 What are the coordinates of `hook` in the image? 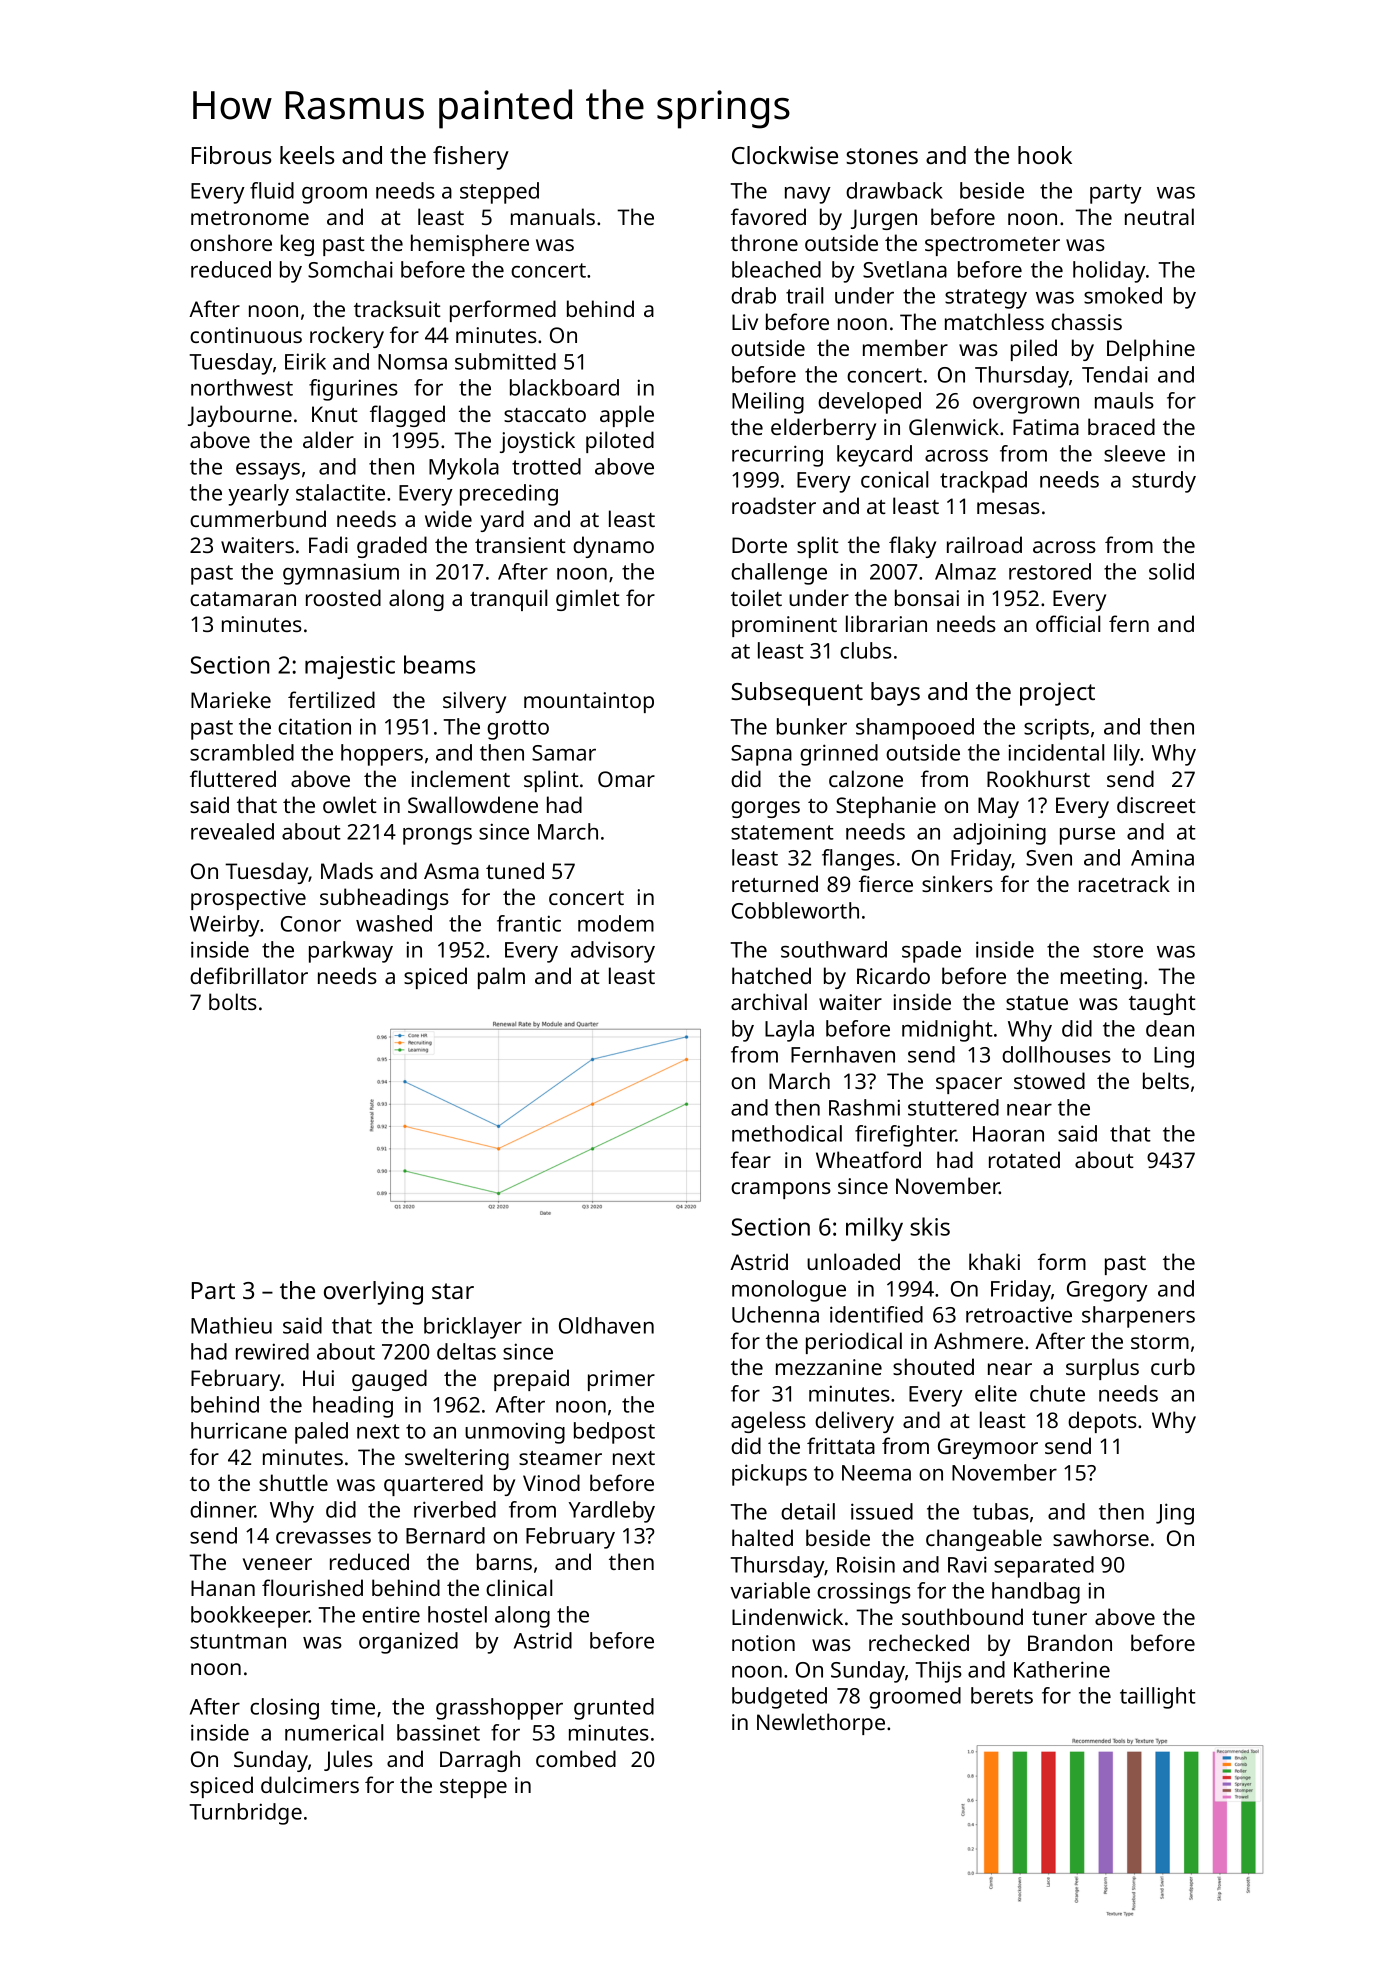 It's located at (1045, 155).
